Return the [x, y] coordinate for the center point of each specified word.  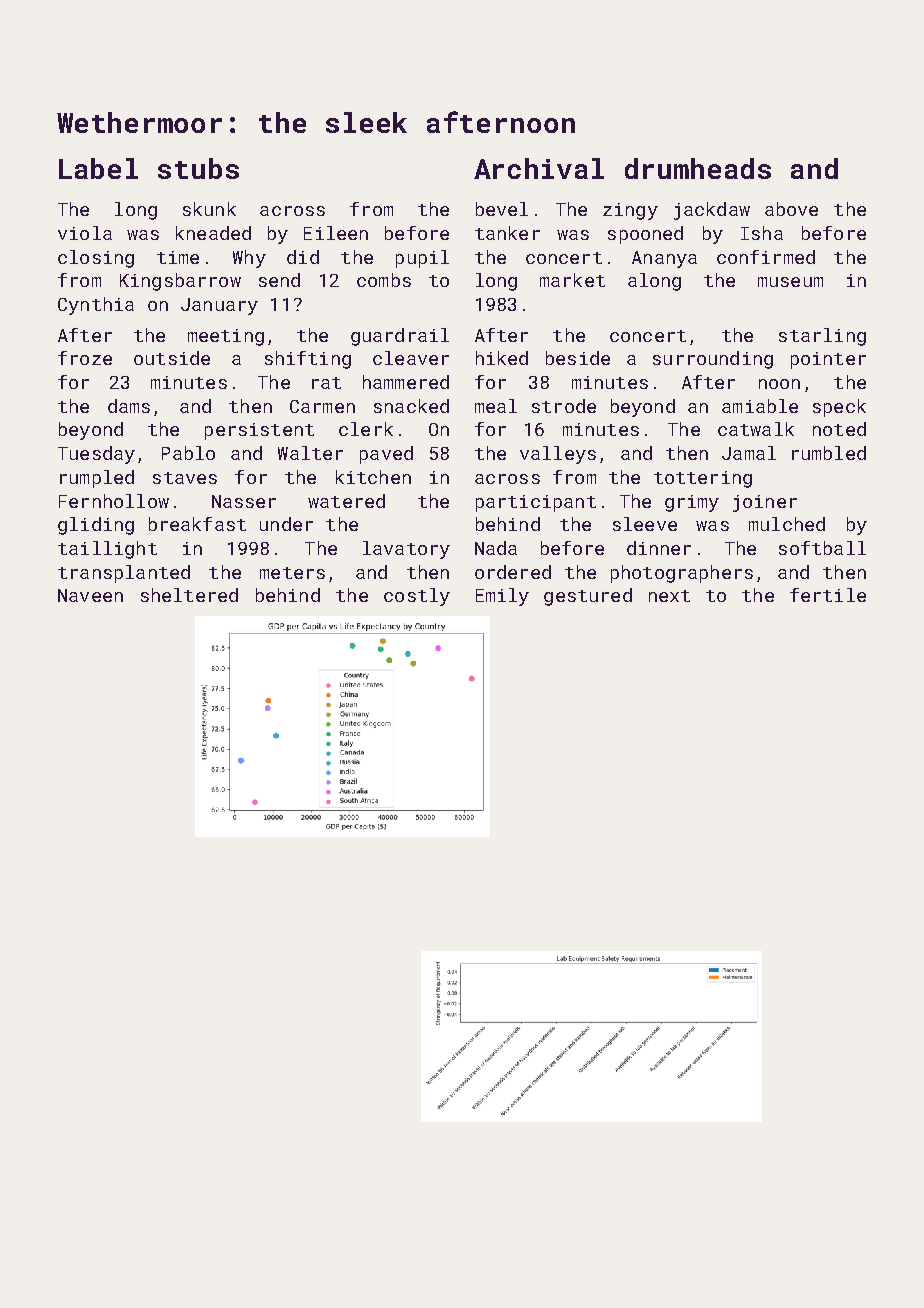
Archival [539, 168]
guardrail [400, 337]
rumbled [829, 453]
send [279, 280]
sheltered [189, 595]
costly [417, 597]
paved [386, 455]
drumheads [698, 168]
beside [578, 358]
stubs [198, 168]
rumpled [97, 479]
